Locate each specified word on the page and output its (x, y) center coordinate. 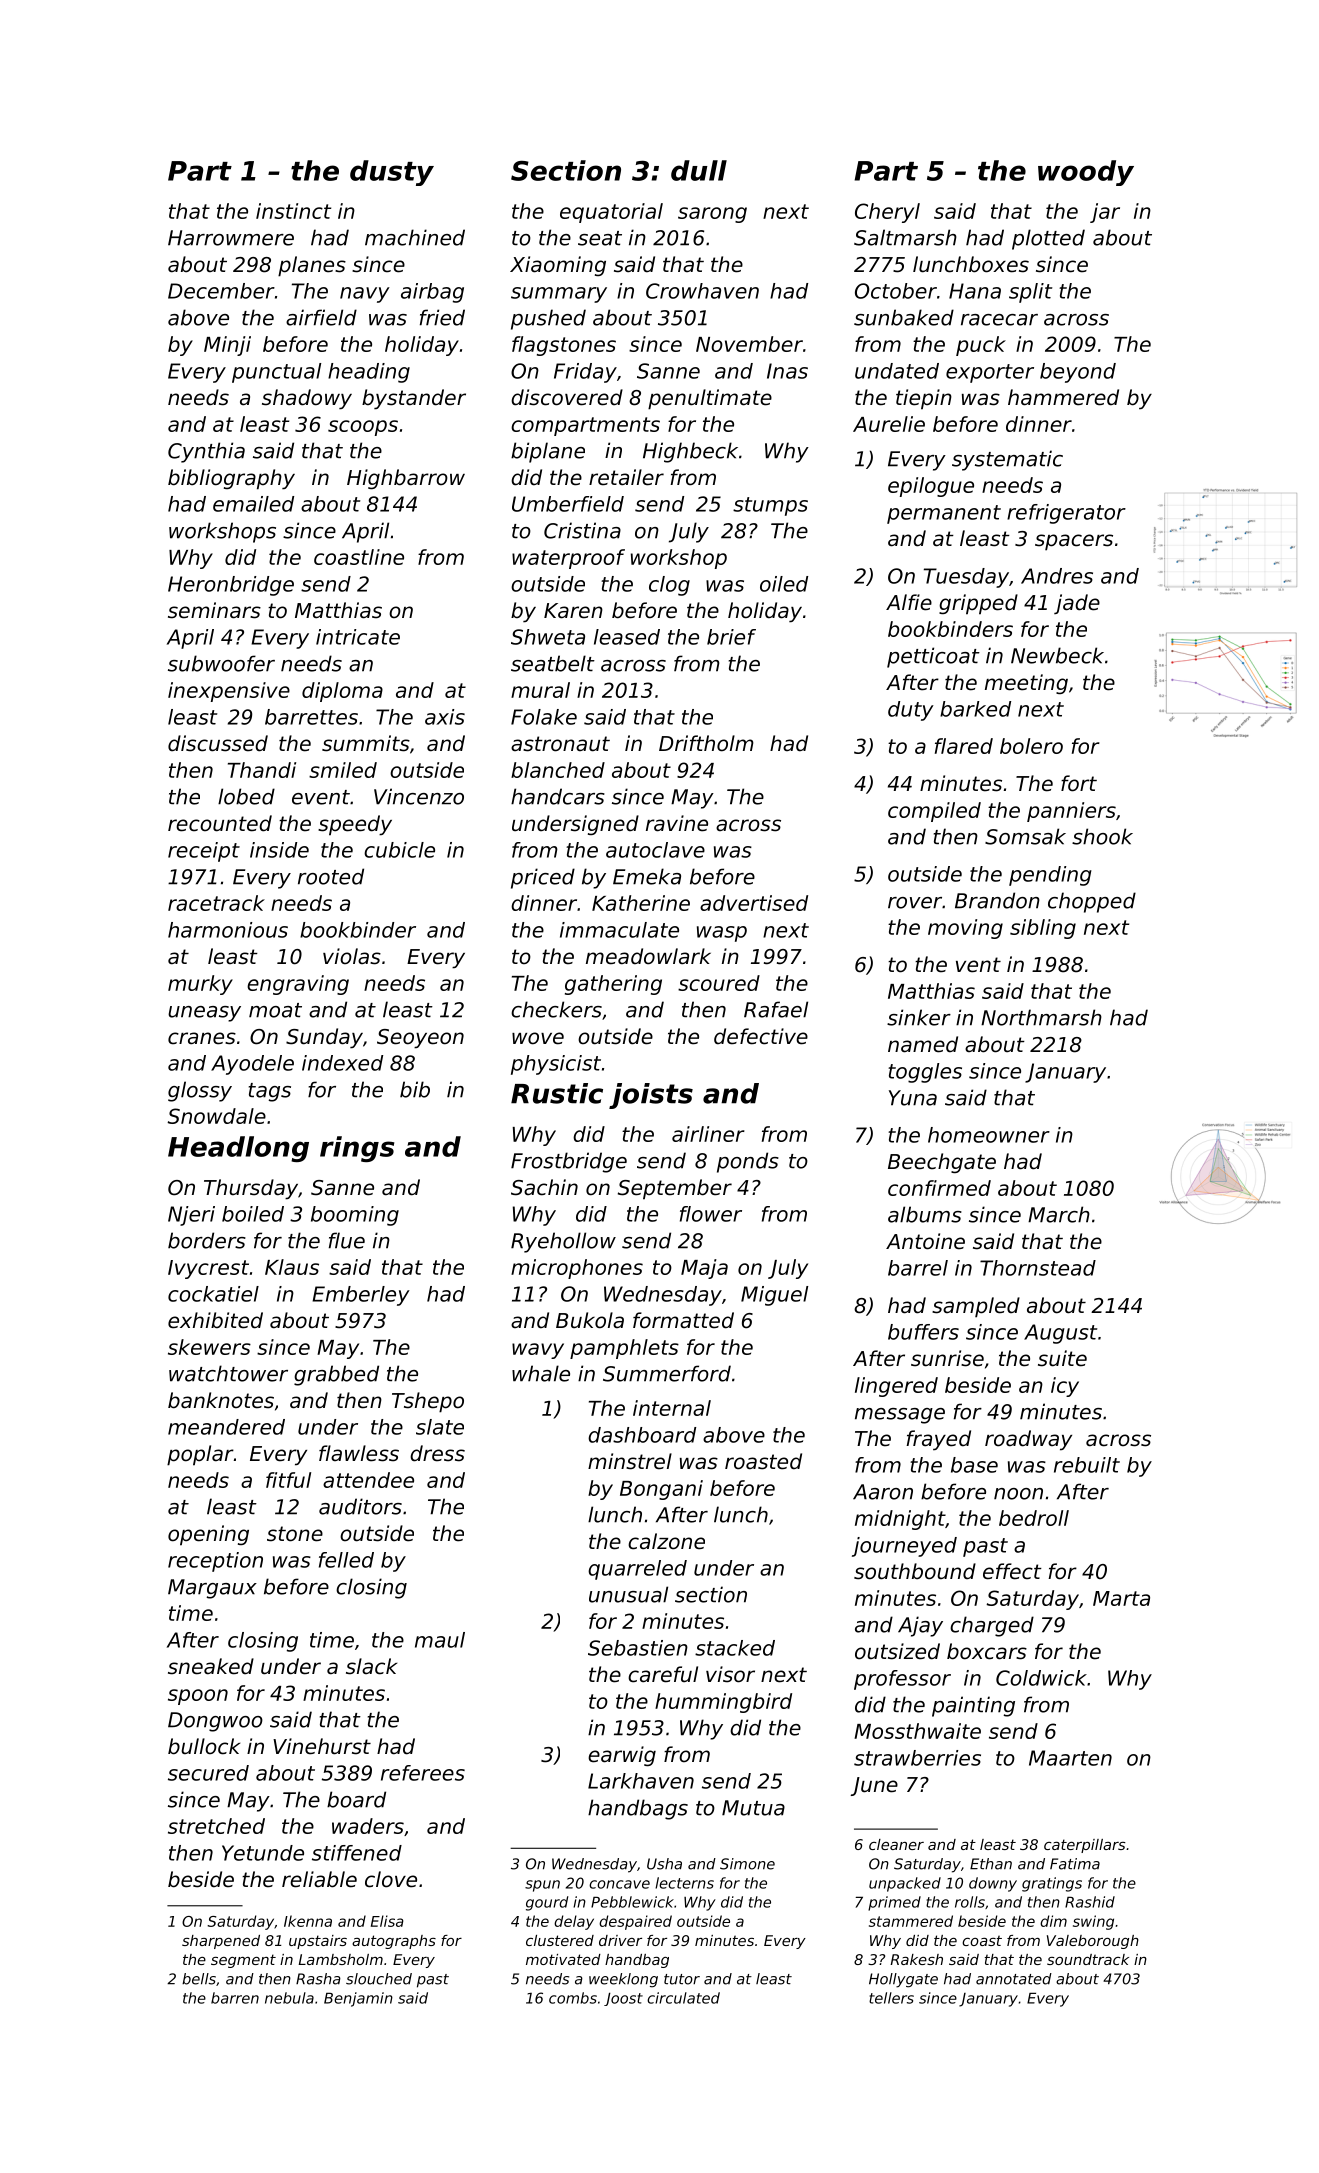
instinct (293, 211)
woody (1086, 173)
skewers (209, 1347)
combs (573, 1998)
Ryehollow (563, 1242)
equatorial (611, 213)
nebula (289, 1998)
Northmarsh (1041, 1017)
